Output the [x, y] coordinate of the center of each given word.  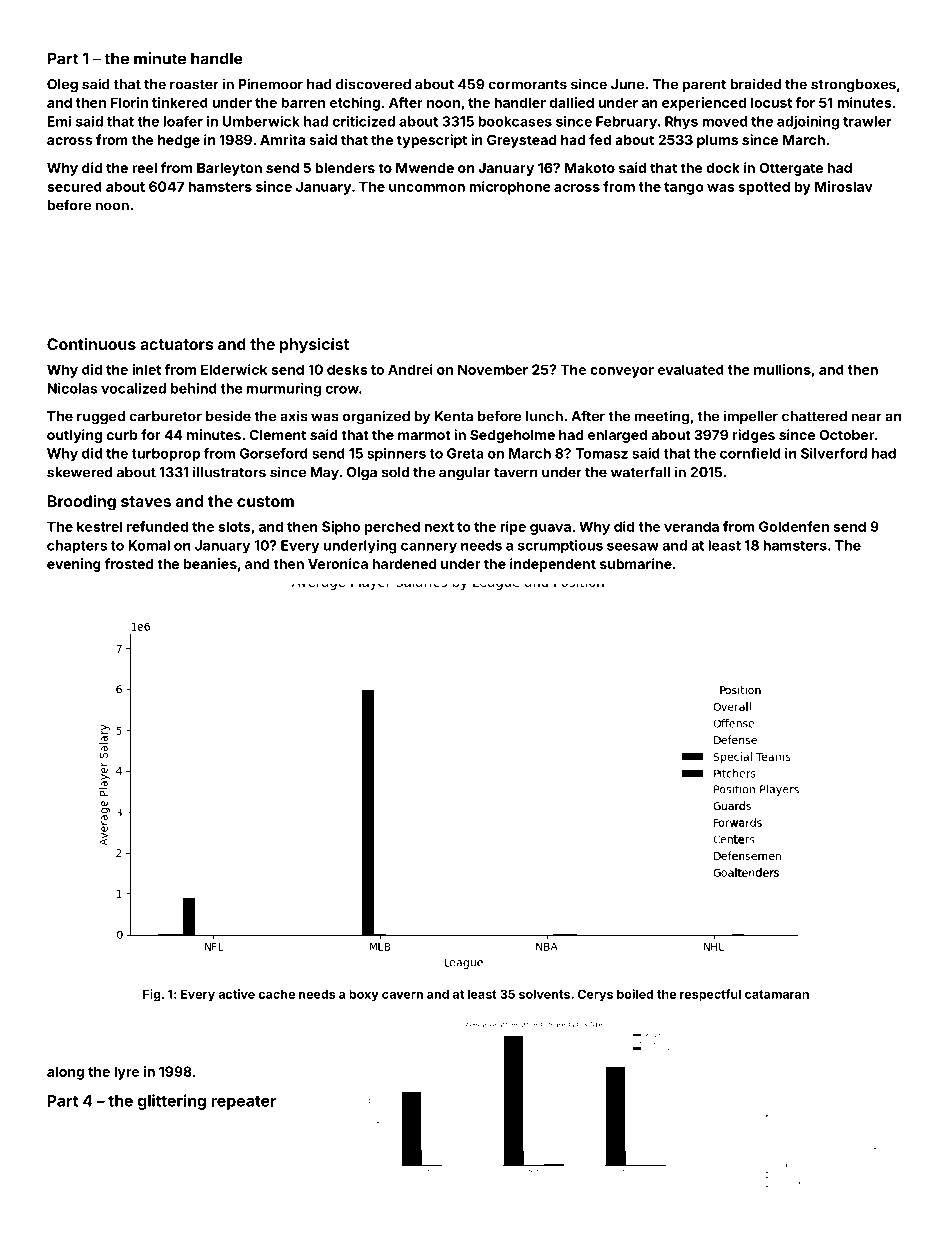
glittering [172, 1102]
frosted [129, 563]
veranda [691, 526]
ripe [513, 528]
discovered [373, 84]
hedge [179, 141]
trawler [867, 121]
